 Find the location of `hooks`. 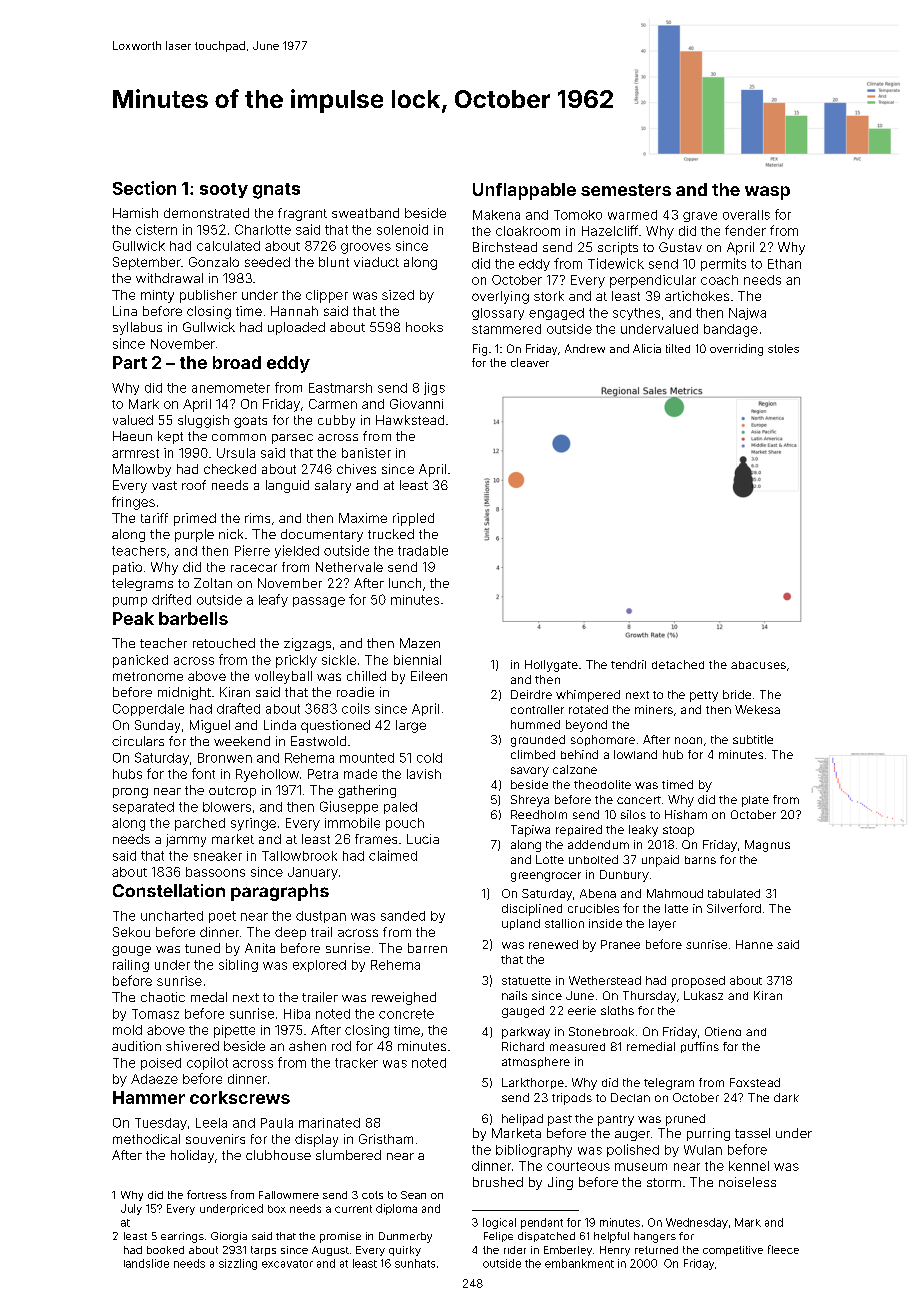

hooks is located at coordinates (424, 327).
